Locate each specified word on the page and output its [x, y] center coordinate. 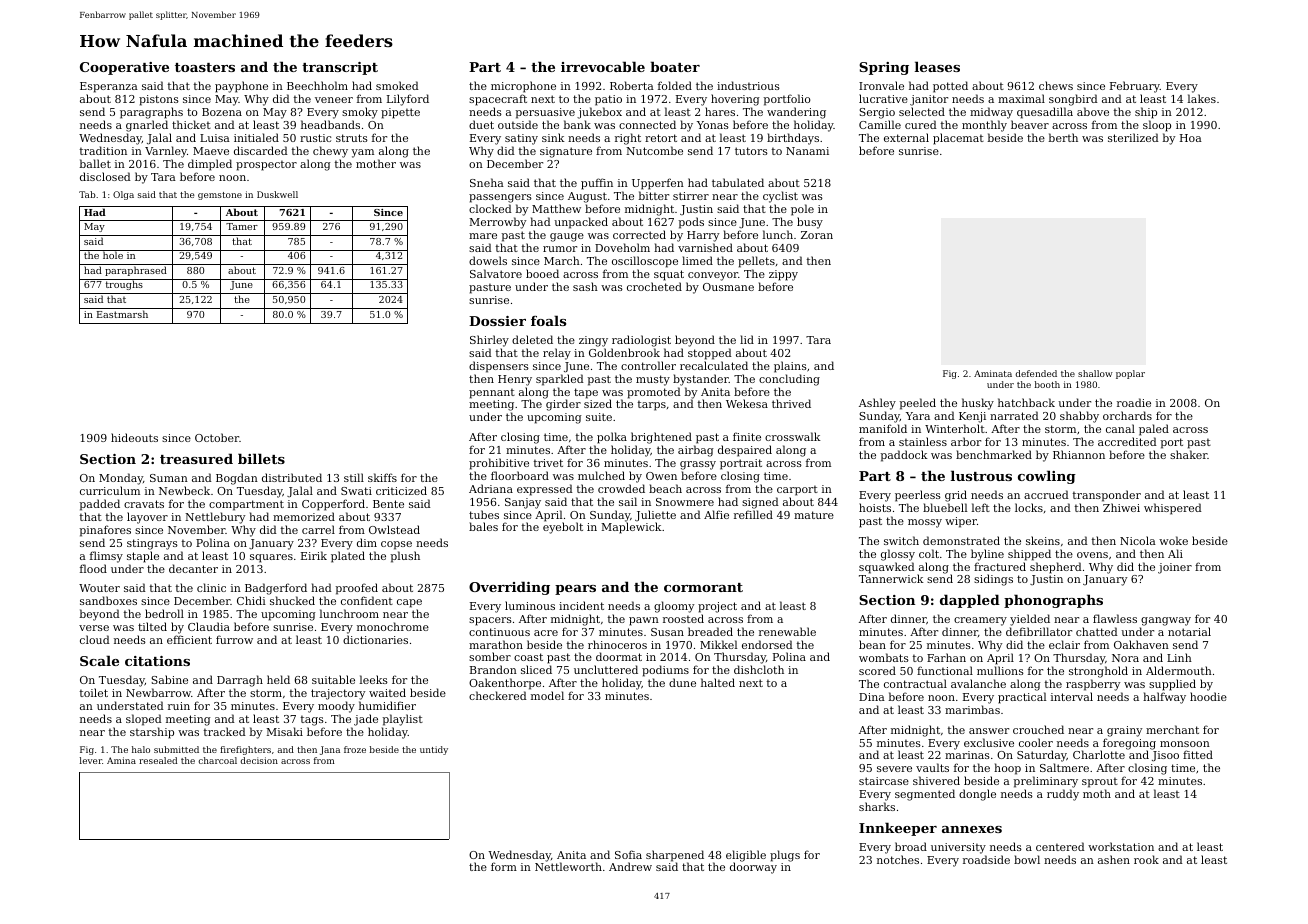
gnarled [147, 126]
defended [1036, 373]
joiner [1175, 568]
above [1093, 111]
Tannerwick [891, 578]
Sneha [487, 182]
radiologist [641, 341]
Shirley [489, 341]
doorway [753, 868]
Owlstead [394, 529]
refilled [753, 514]
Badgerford [276, 589]
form [504, 866]
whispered [1173, 509]
